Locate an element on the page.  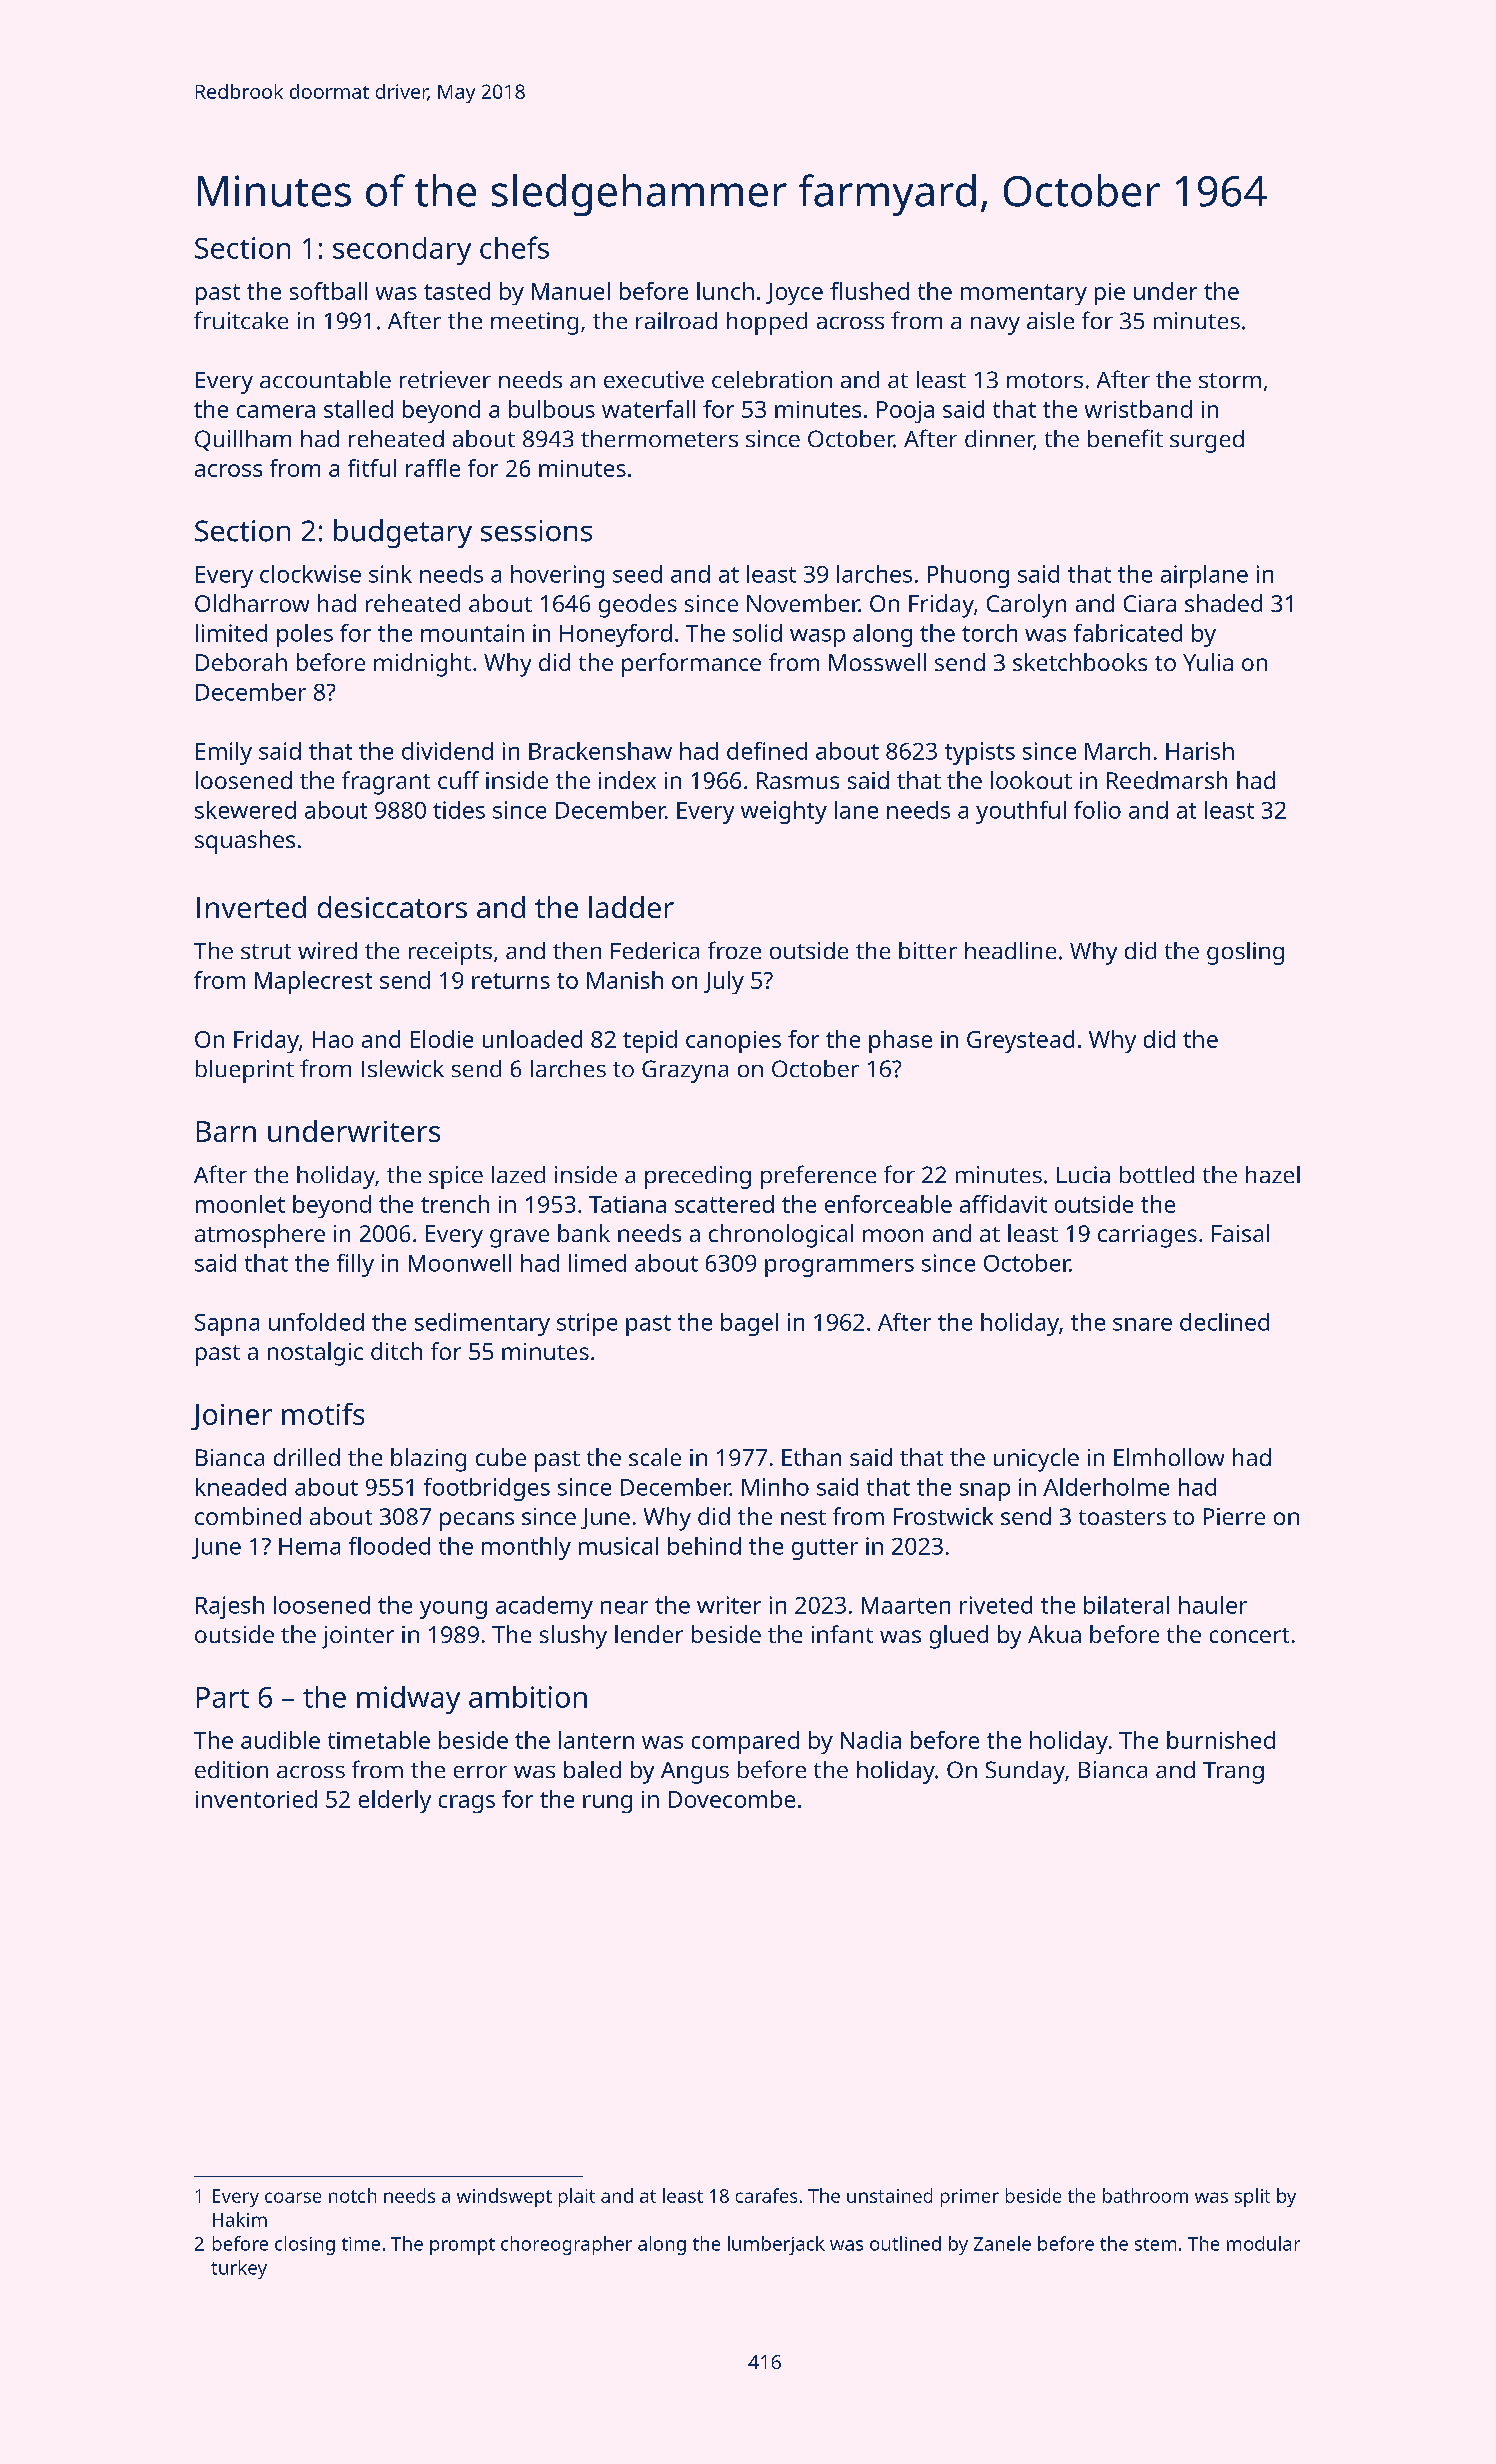
Oldharrow is located at coordinates (252, 603).
